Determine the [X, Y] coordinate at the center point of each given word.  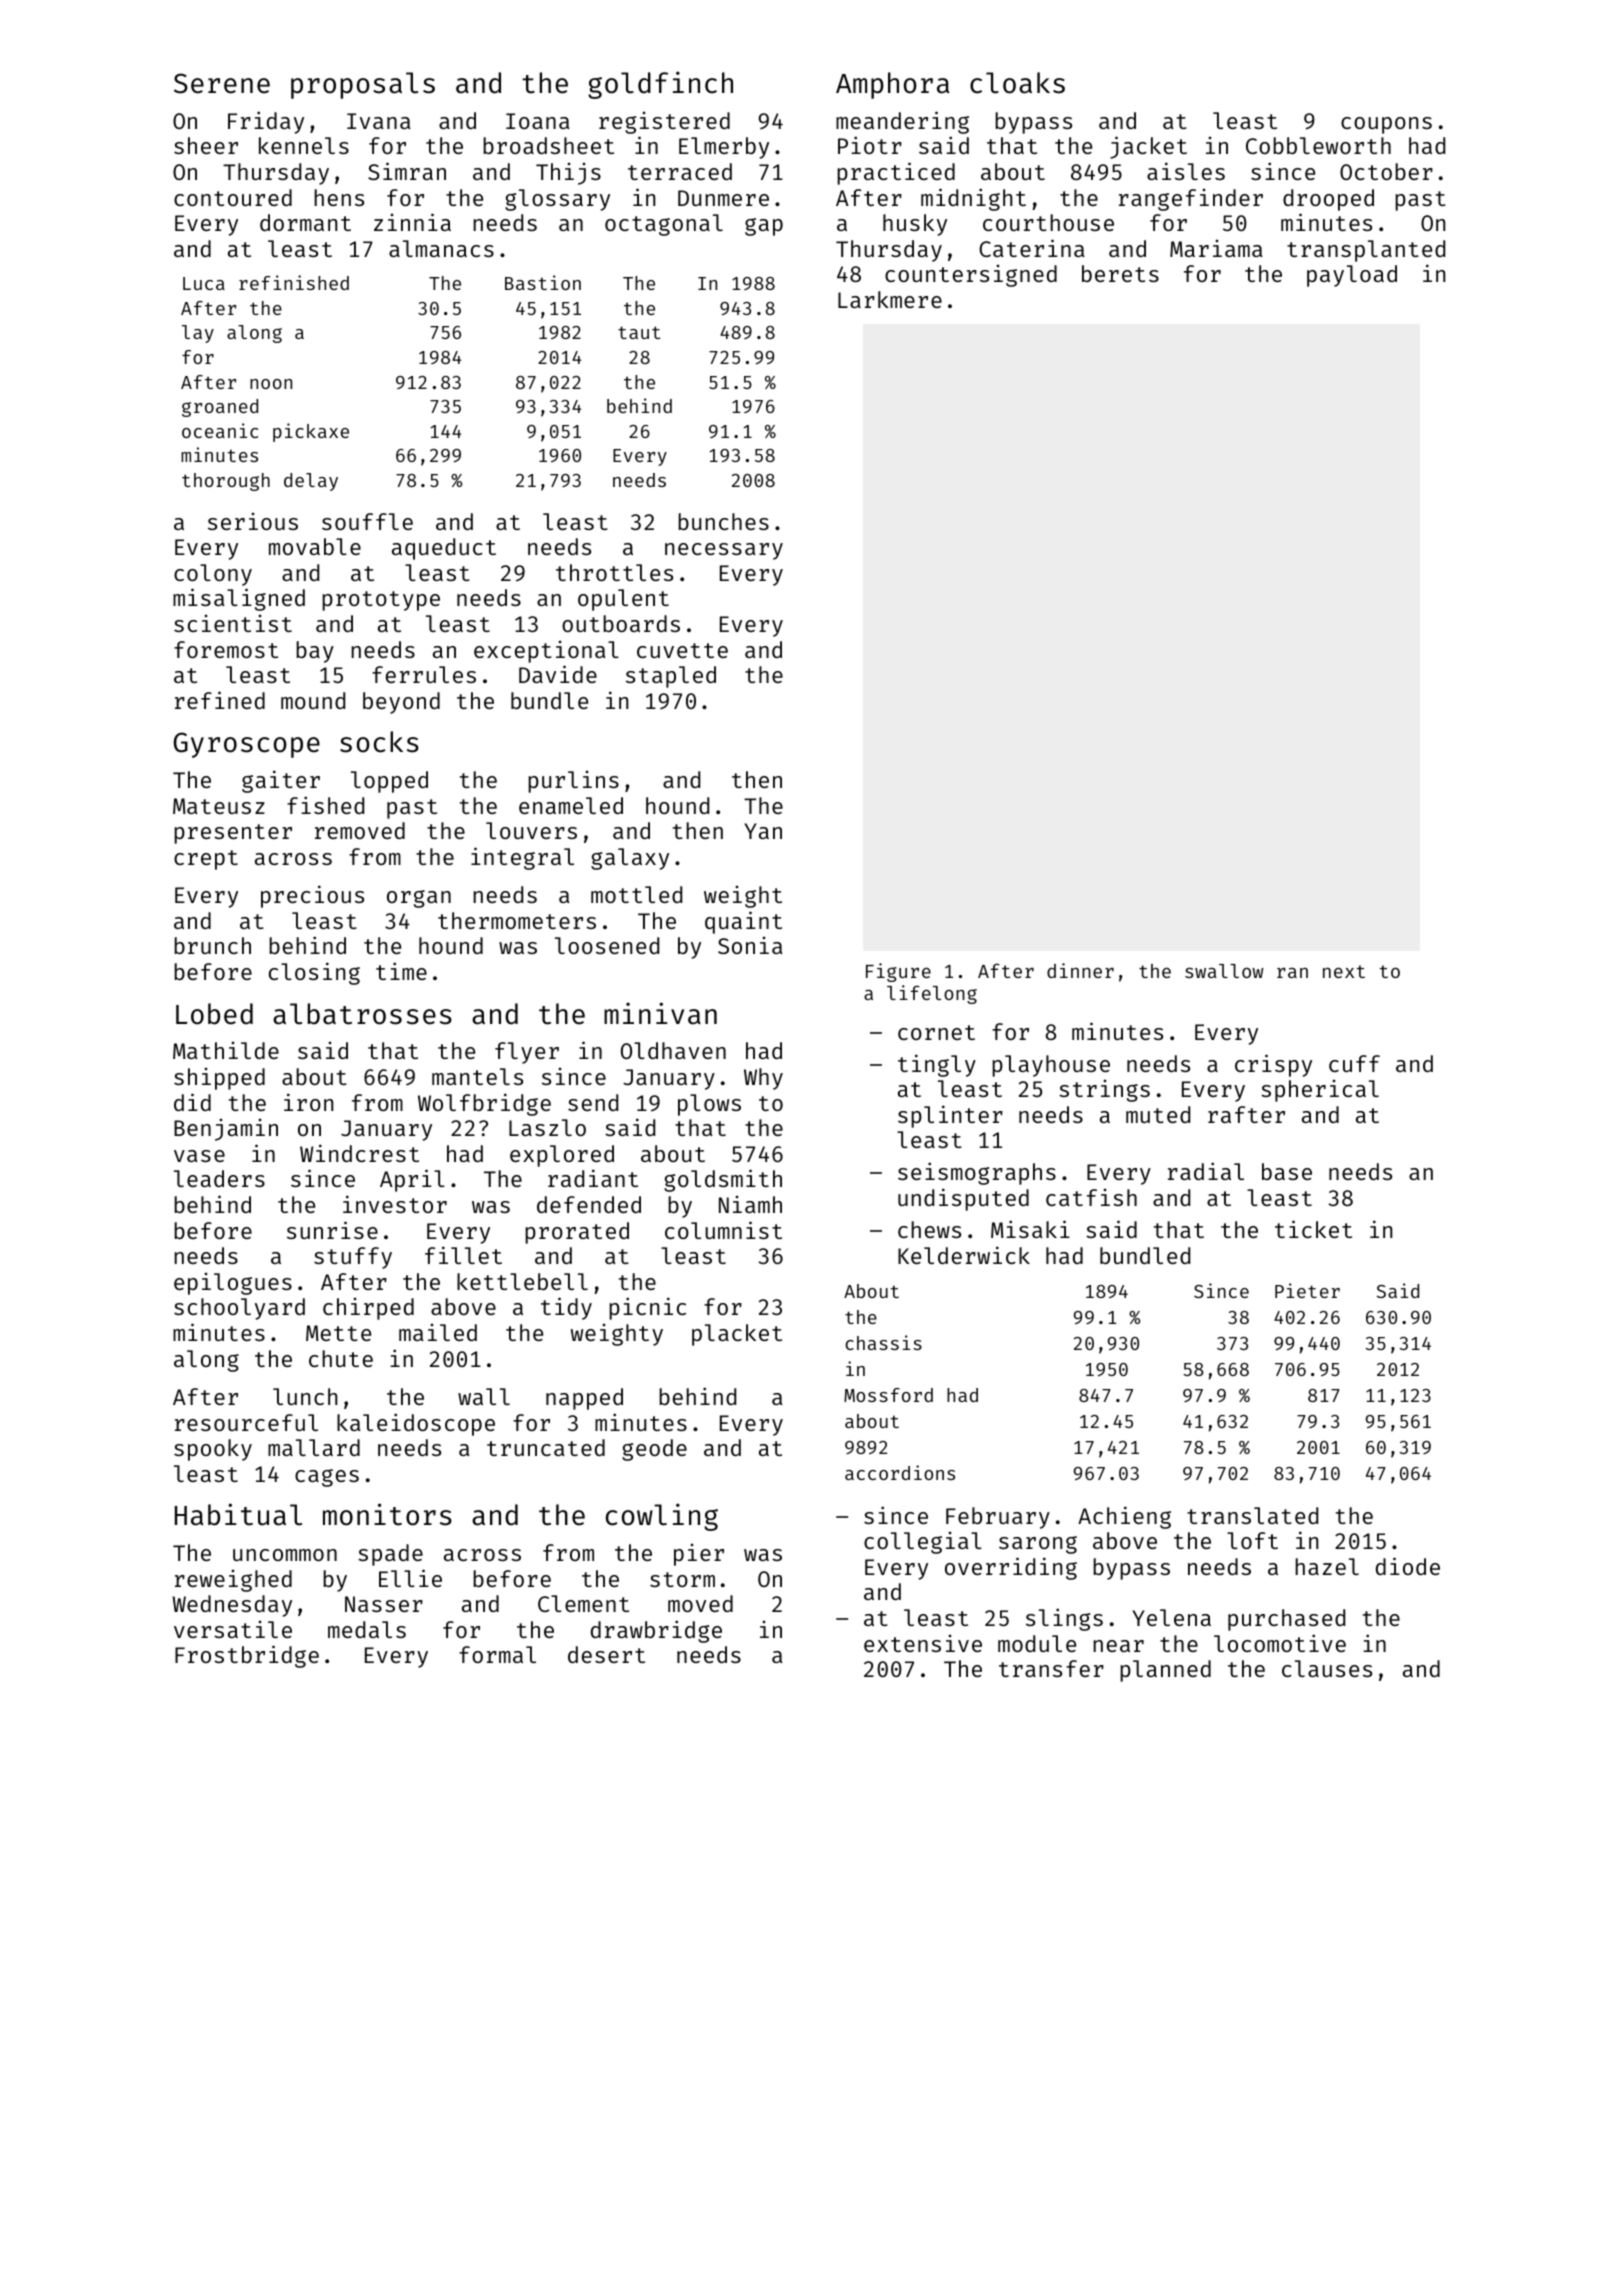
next [1344, 971]
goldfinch [660, 85]
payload [1352, 276]
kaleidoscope [416, 1424]
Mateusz [219, 806]
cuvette [682, 650]
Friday [266, 122]
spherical [1320, 1091]
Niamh [750, 1204]
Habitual [238, 1514]
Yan [763, 831]
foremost [226, 649]
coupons [1386, 125]
